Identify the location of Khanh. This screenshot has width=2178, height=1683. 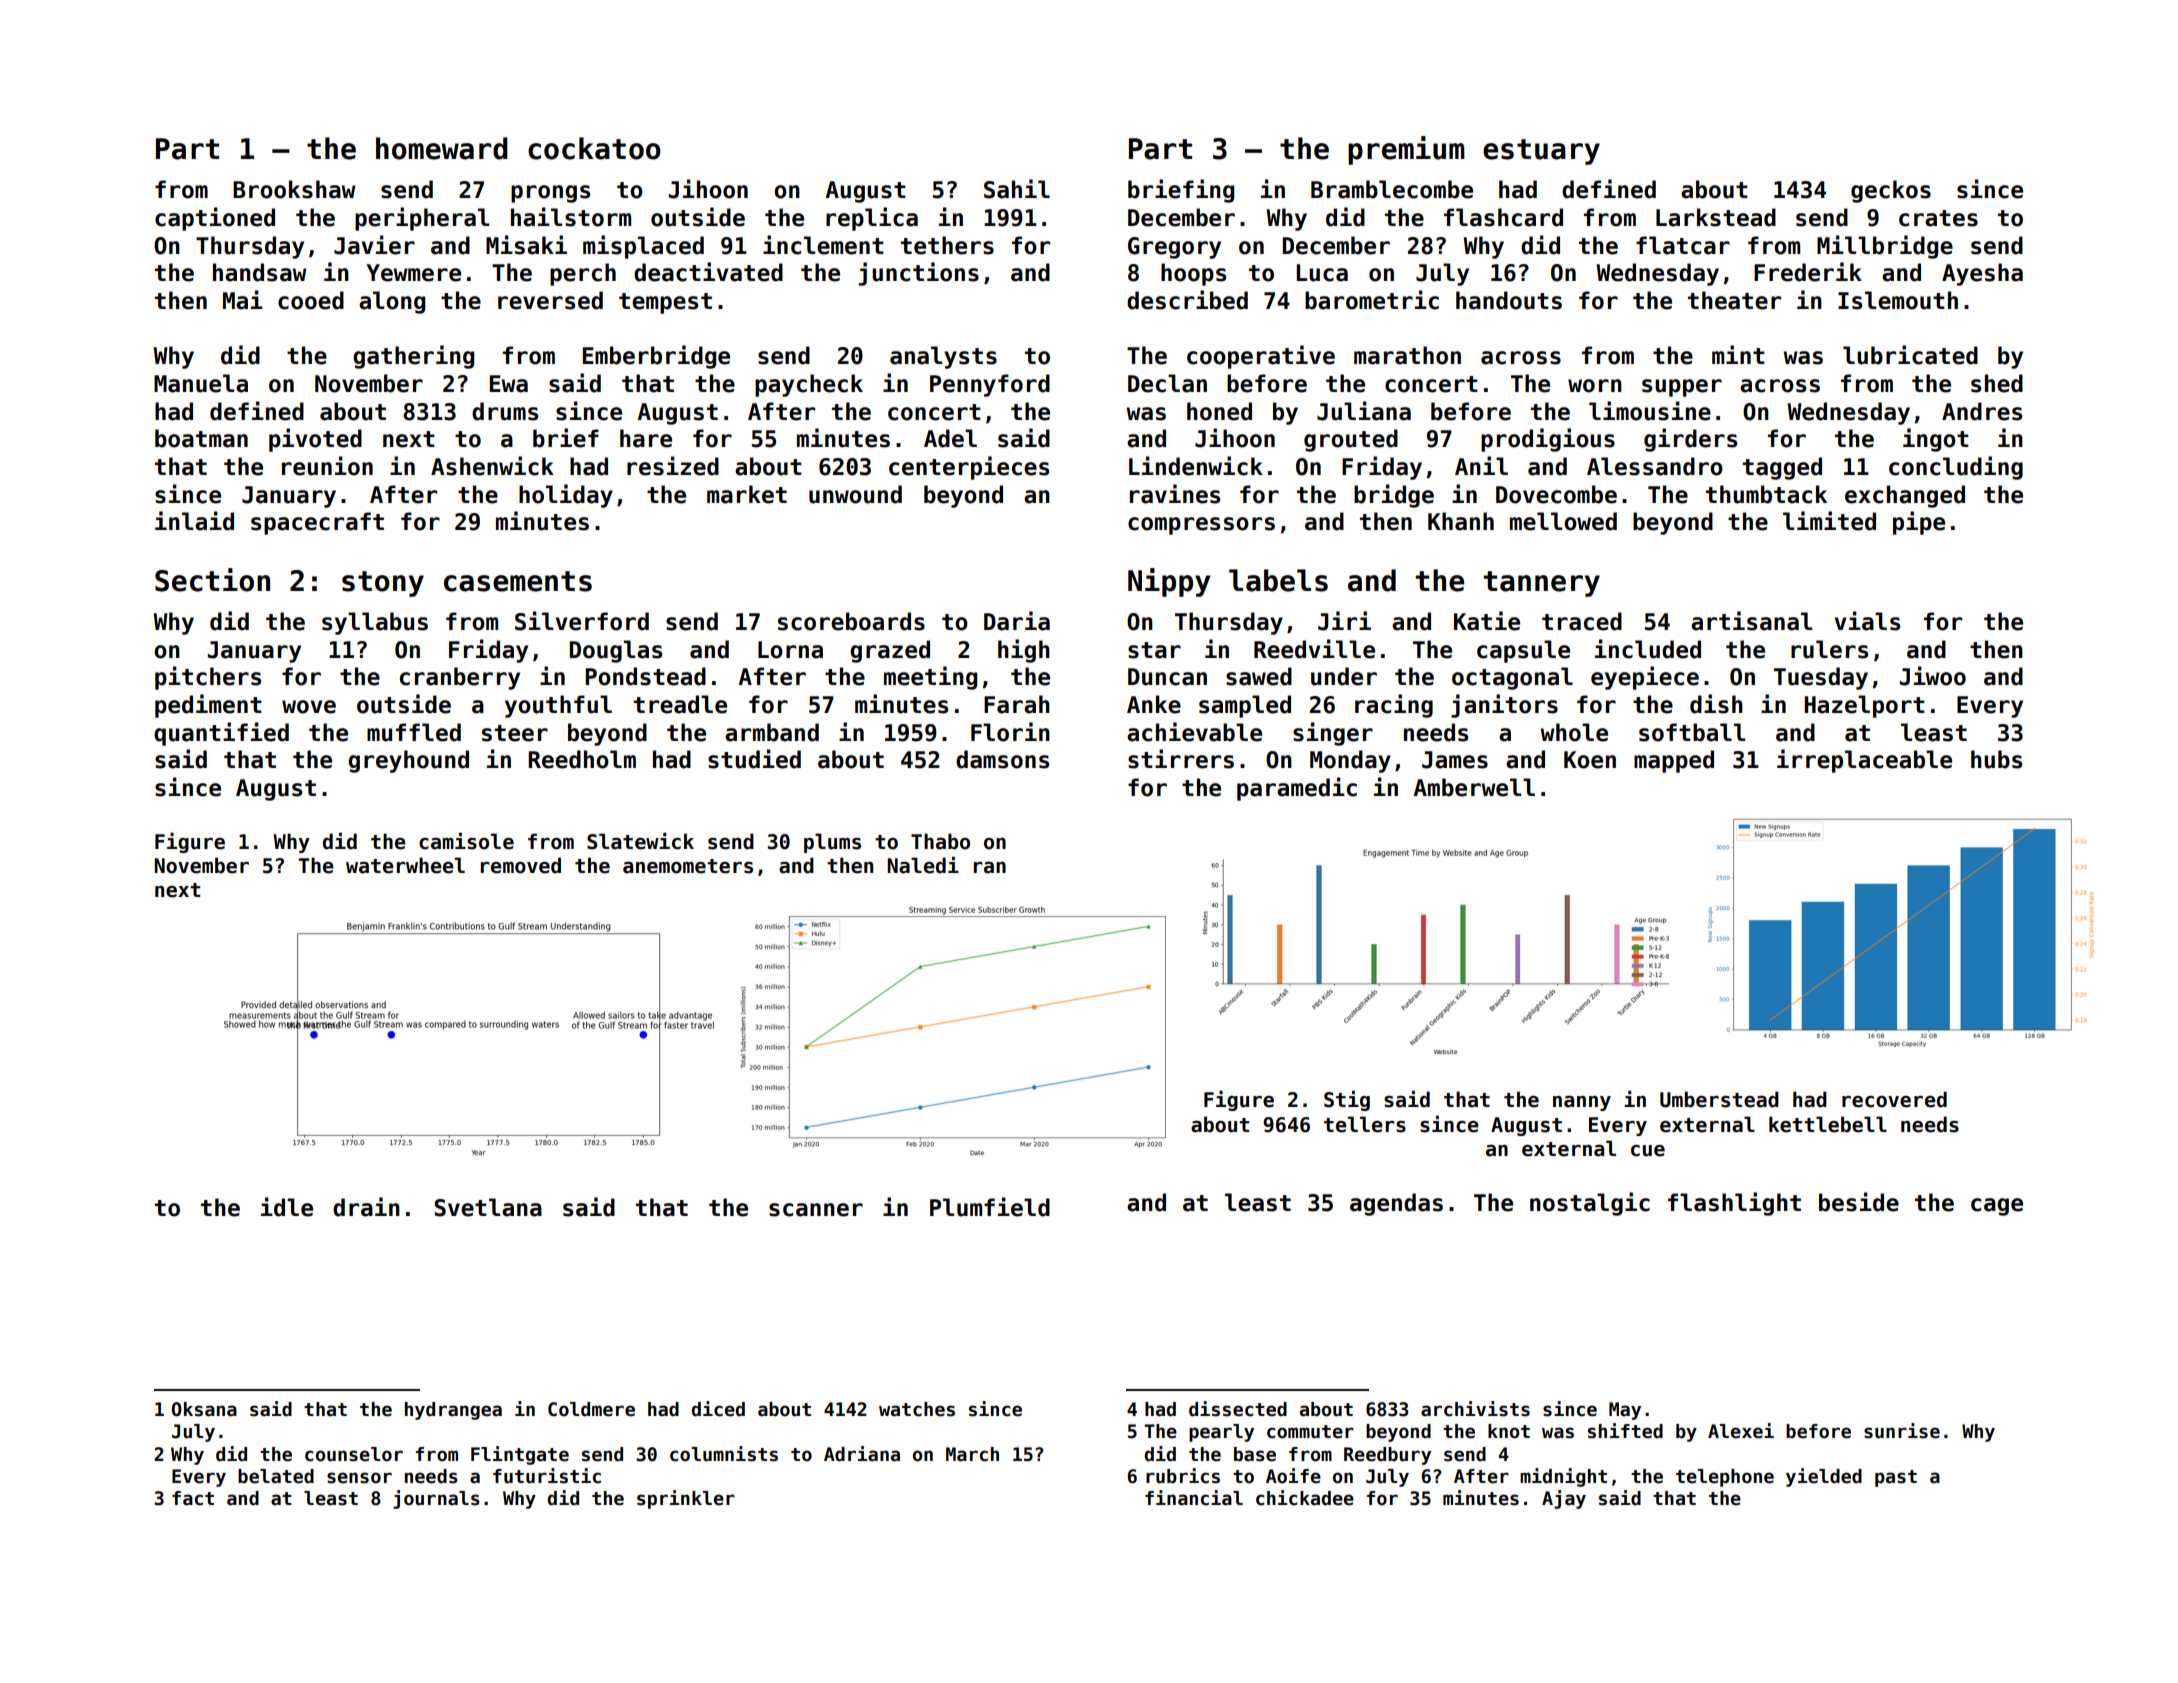
(1461, 521).
